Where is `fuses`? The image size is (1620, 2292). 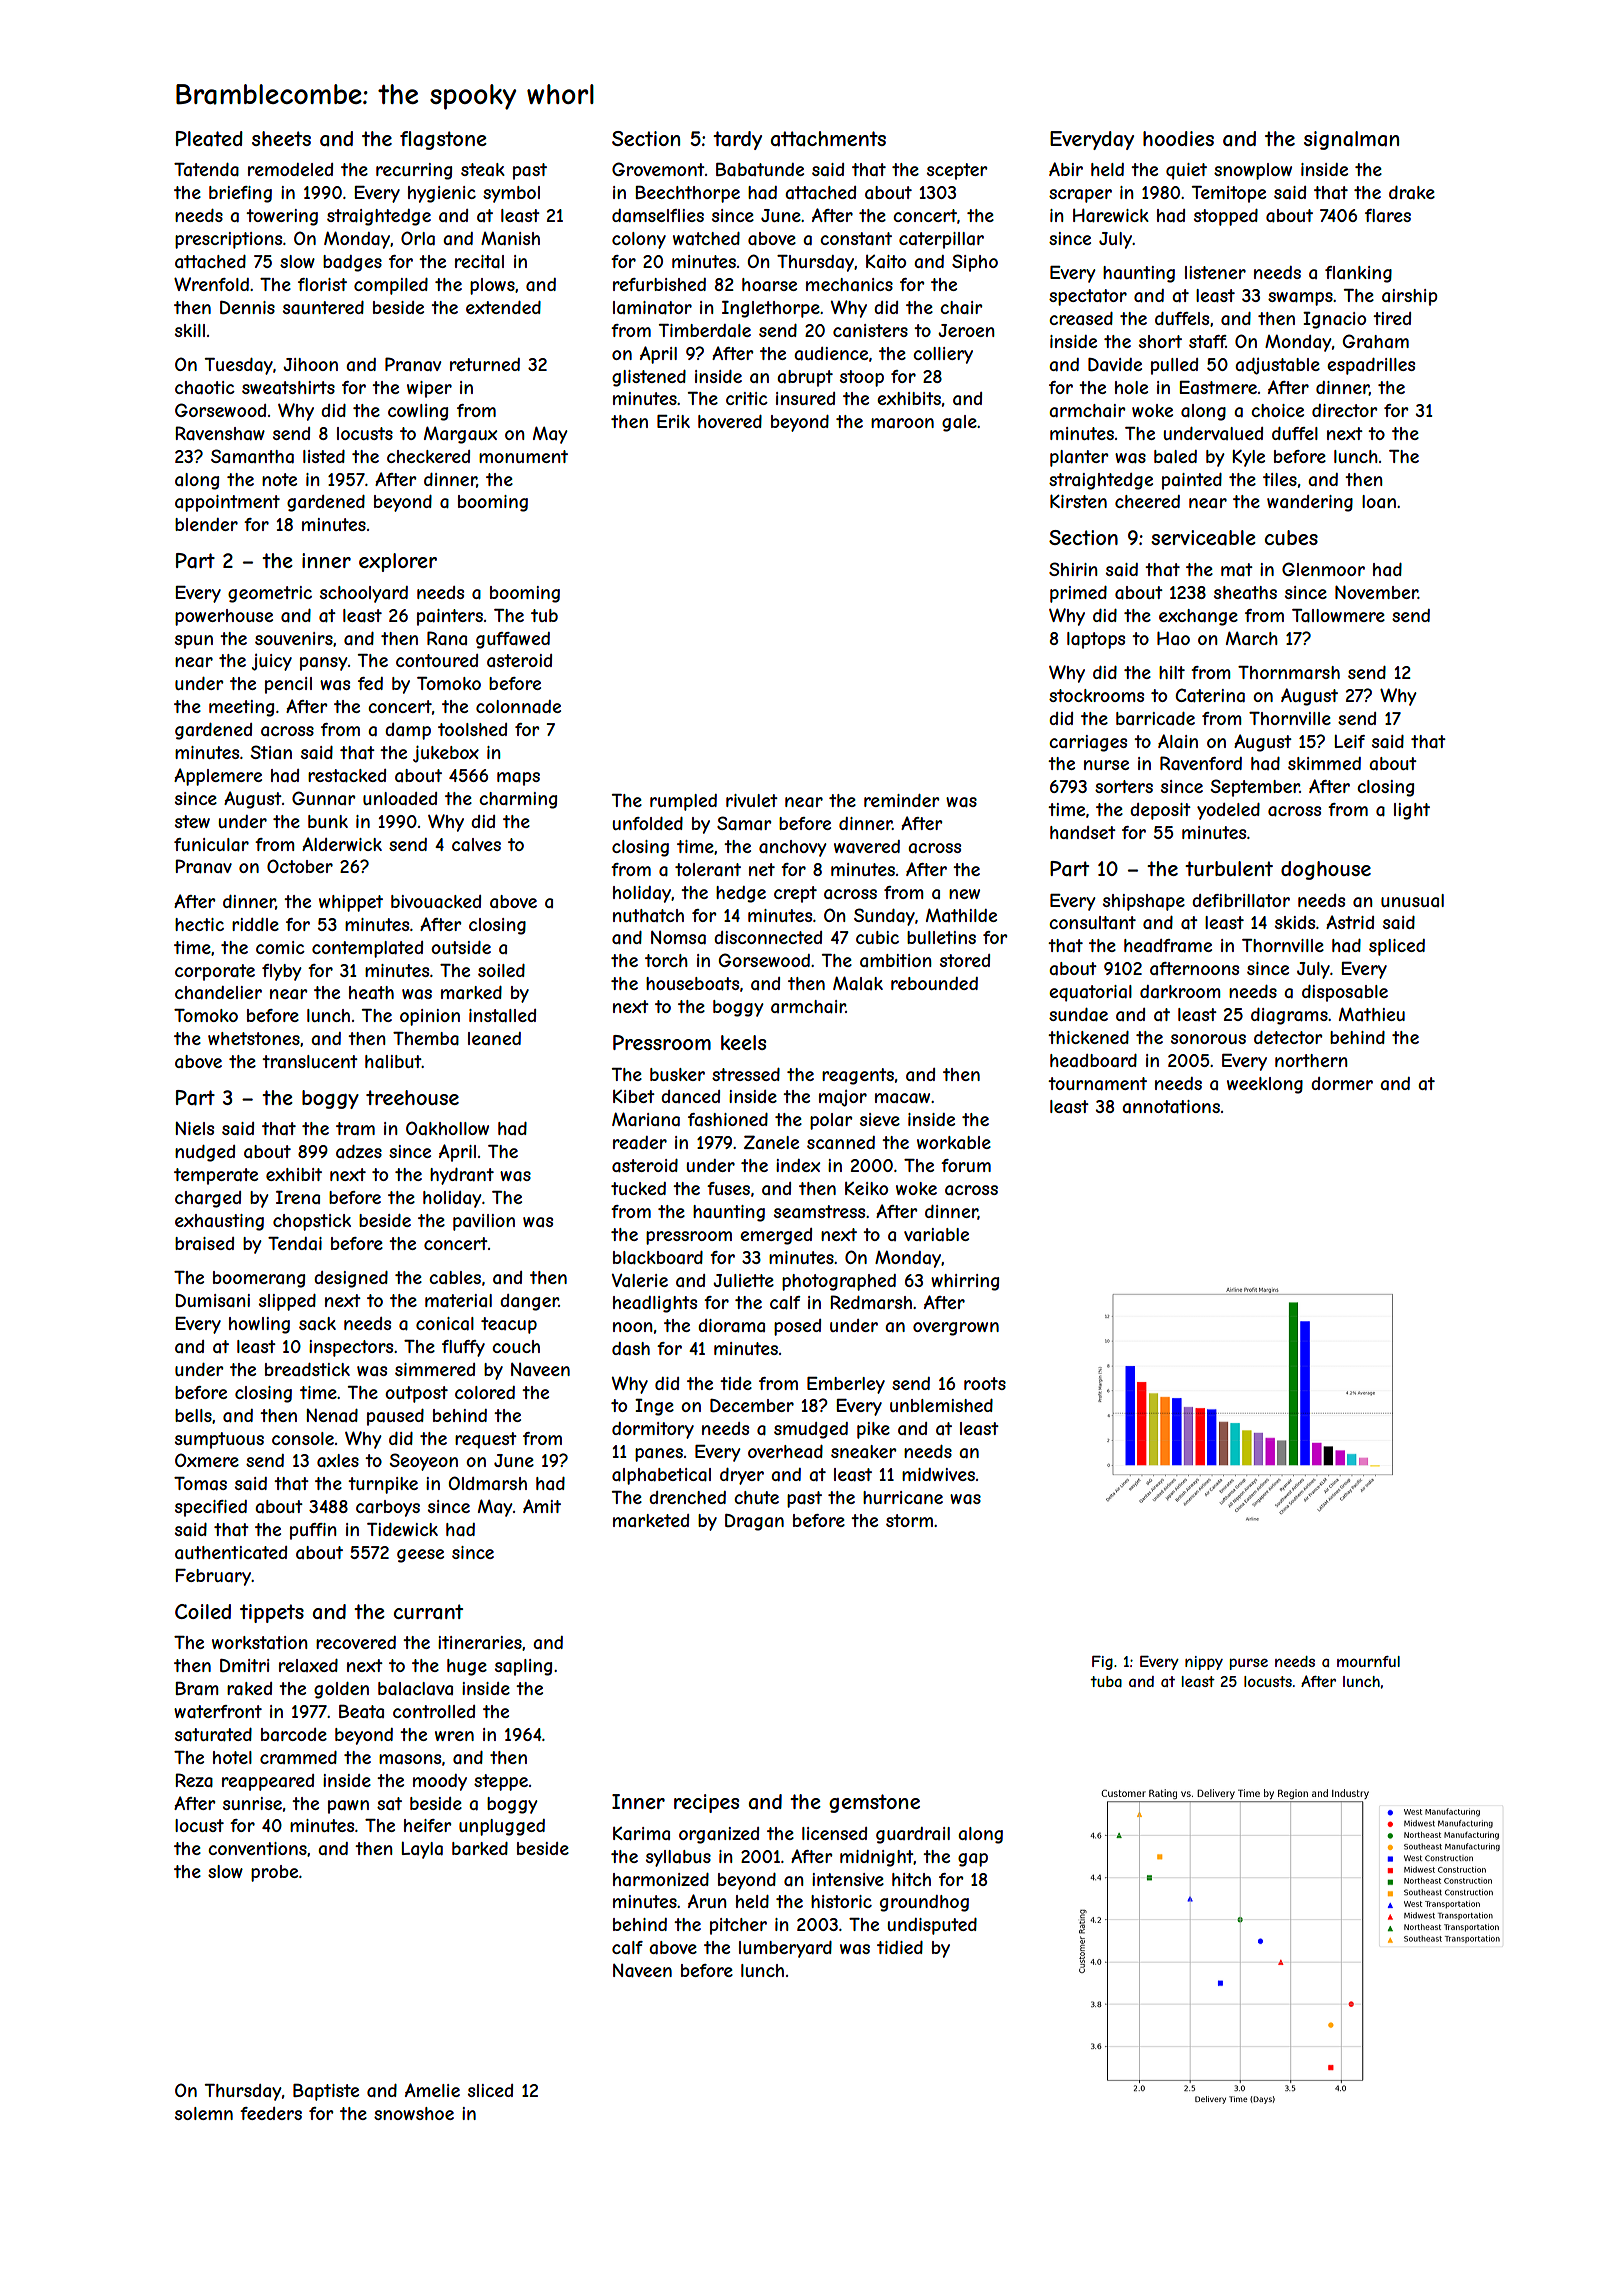 fuses is located at coordinates (728, 1188).
